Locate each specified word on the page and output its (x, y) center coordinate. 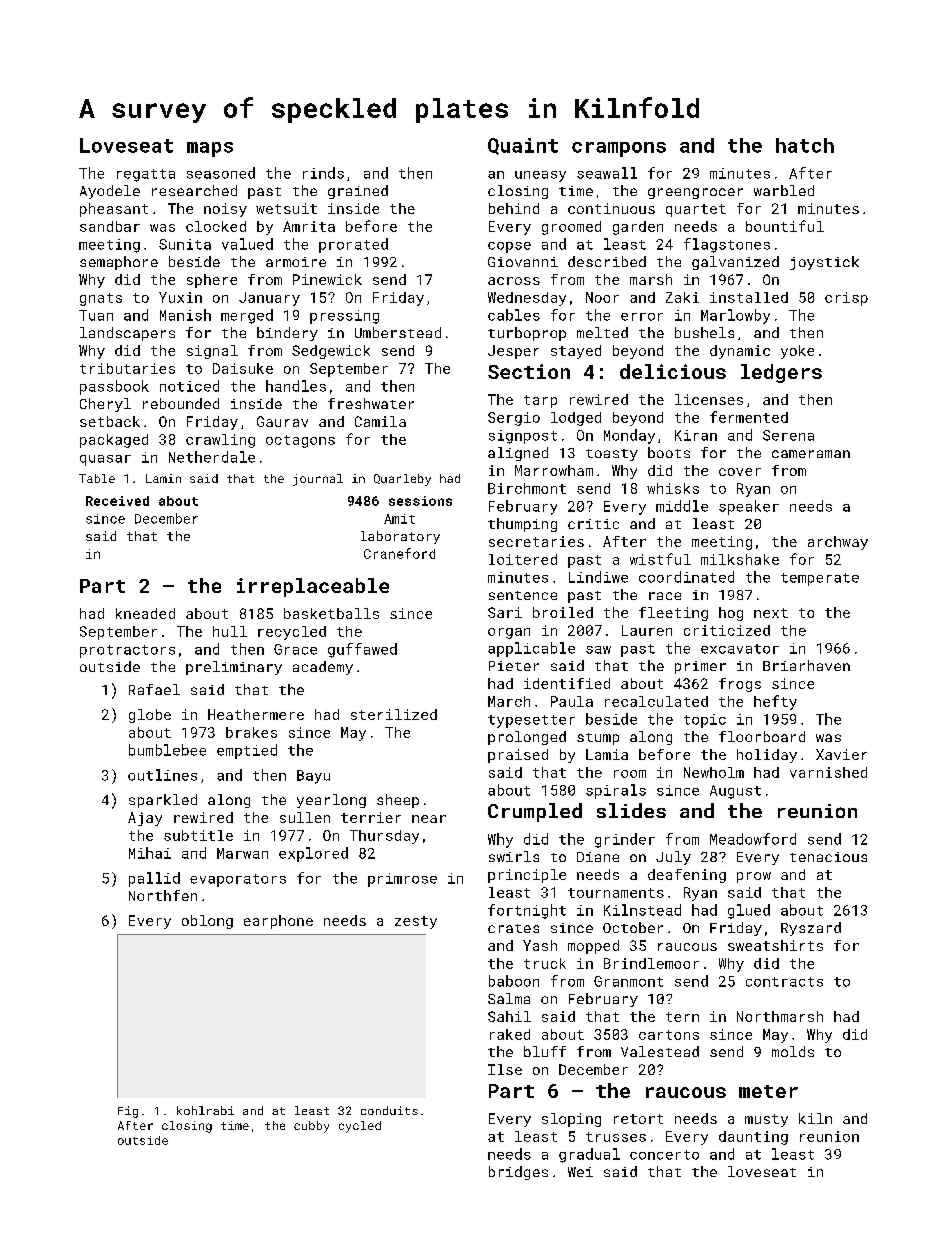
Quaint (523, 146)
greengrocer (695, 193)
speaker (749, 507)
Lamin (163, 478)
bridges (518, 1173)
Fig (128, 1112)
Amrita (309, 226)
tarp (540, 401)
